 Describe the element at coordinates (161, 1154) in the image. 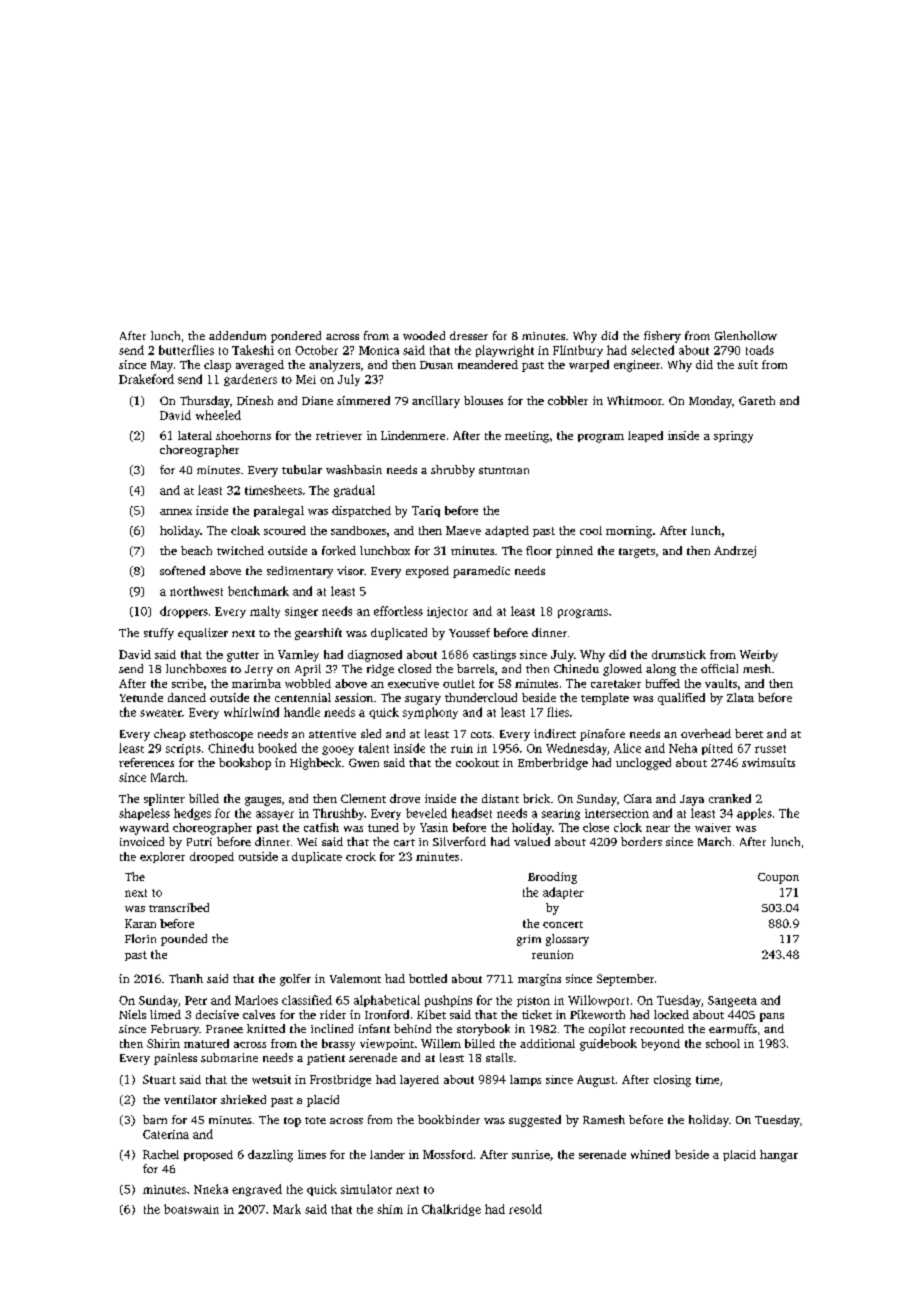

I see `Rachel` at that location.
